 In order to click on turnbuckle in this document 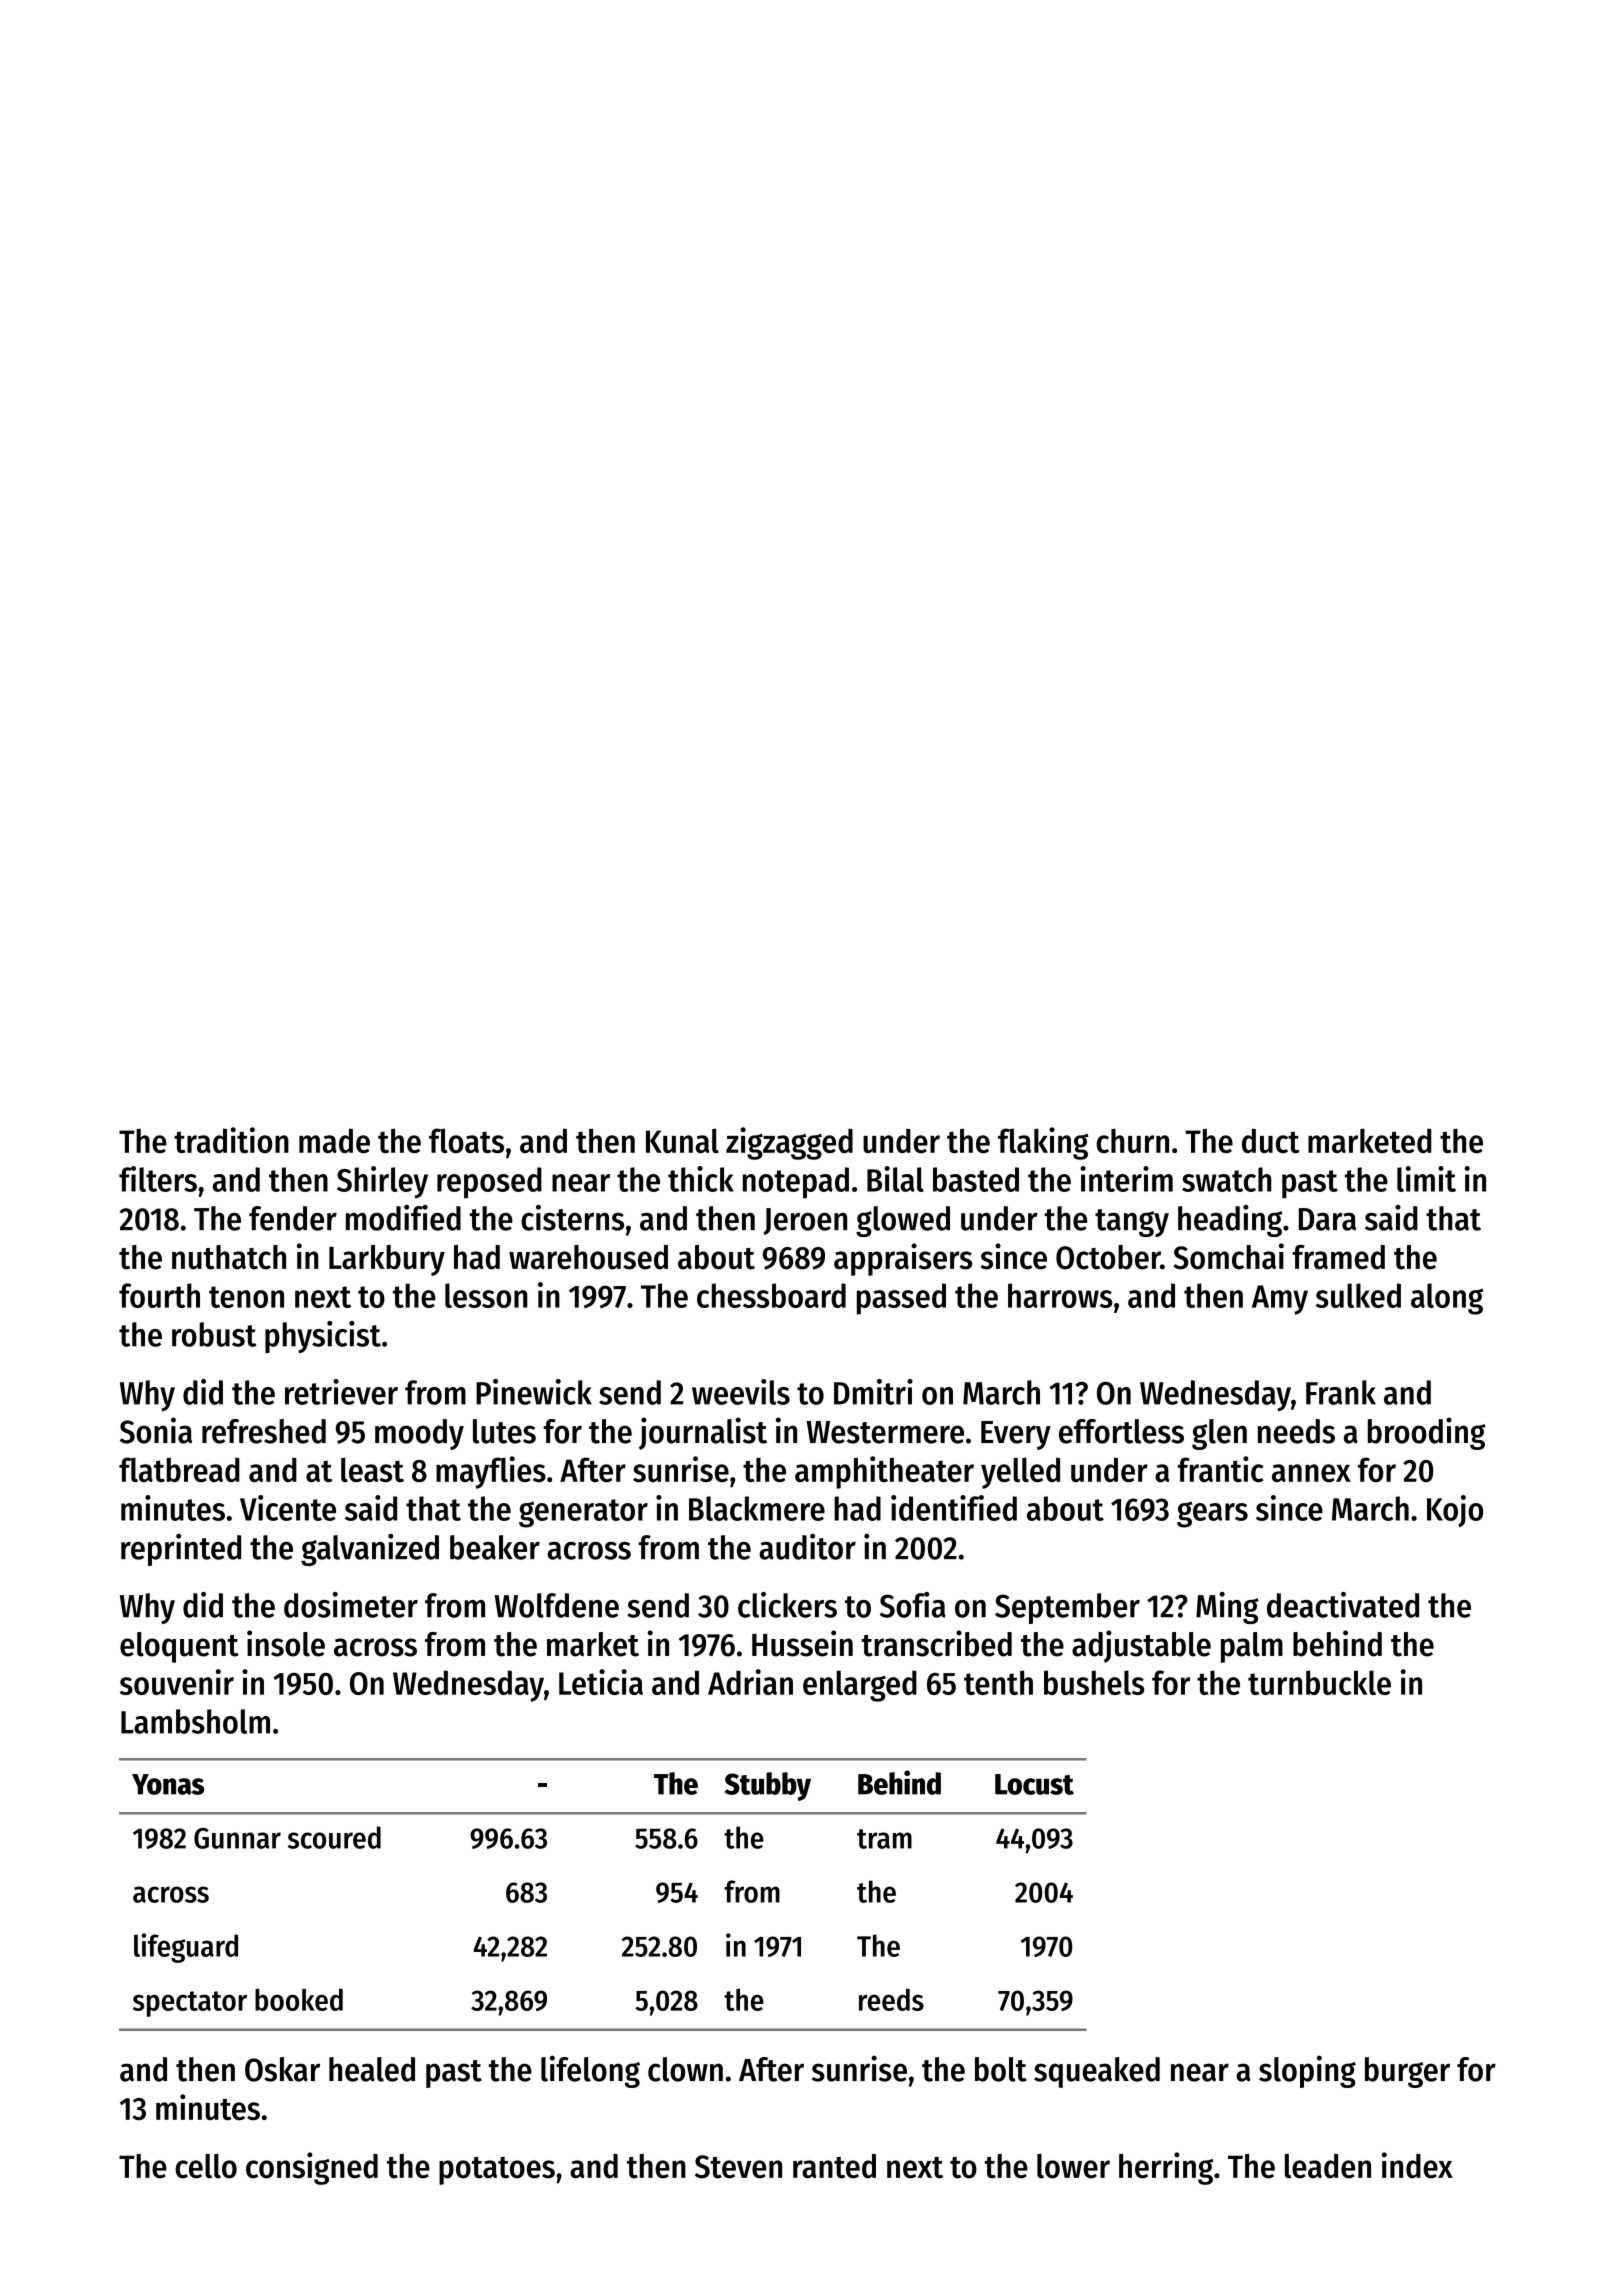, I will do `click(1319, 1682)`.
